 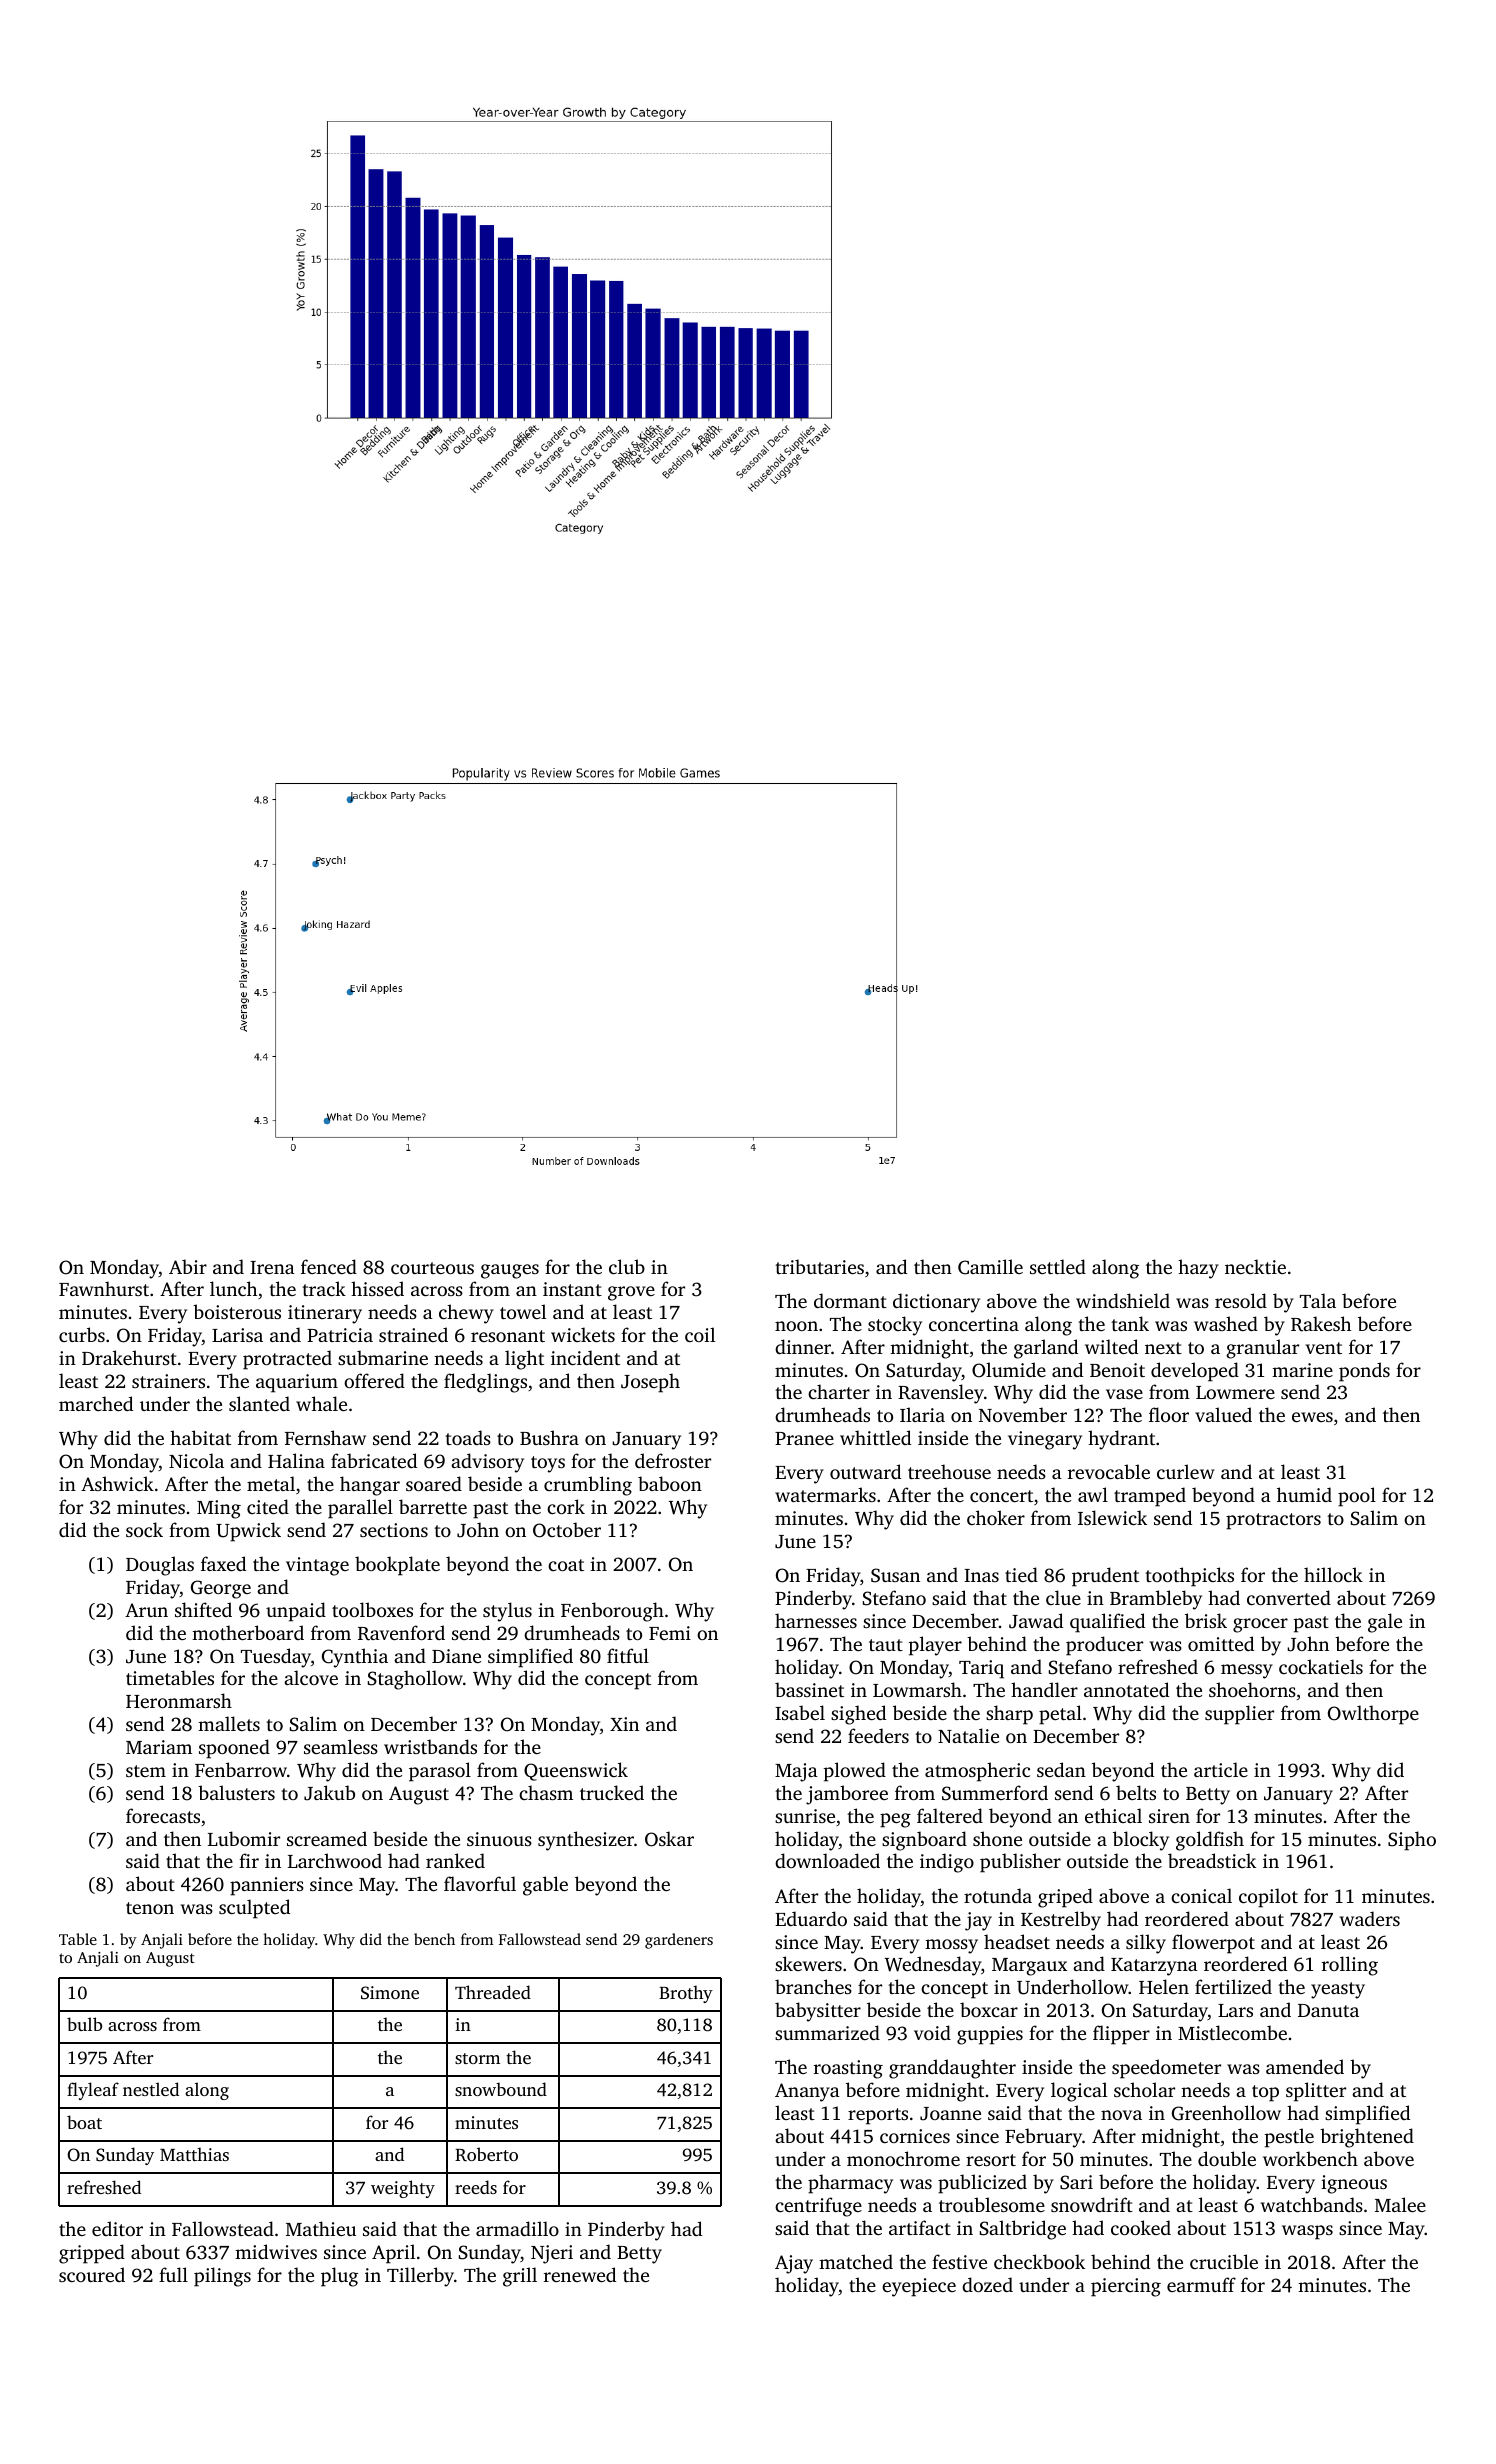 What do you see at coordinates (272, 1267) in the screenshot?
I see `Irena` at bounding box center [272, 1267].
